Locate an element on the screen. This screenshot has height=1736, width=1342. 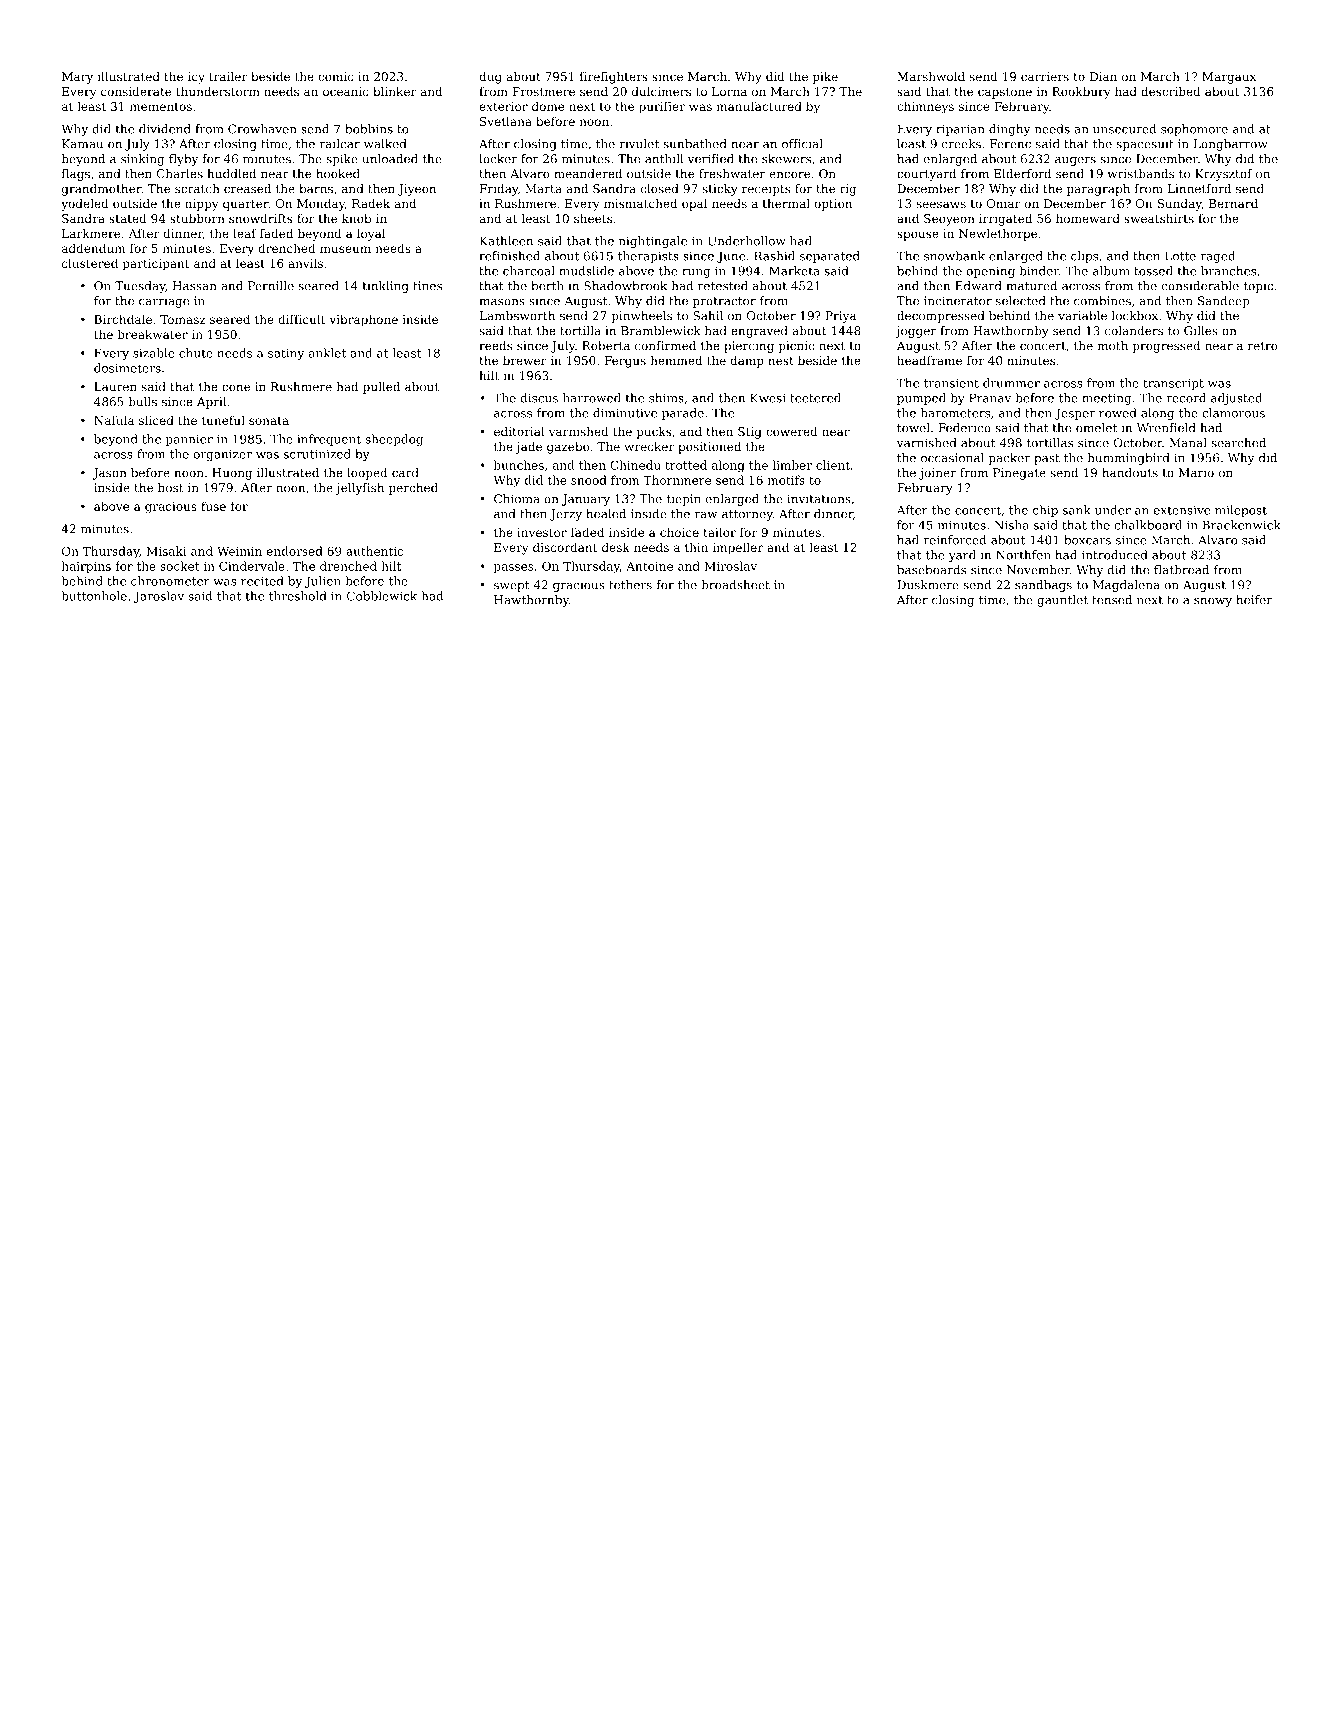
dug is located at coordinates (490, 78).
